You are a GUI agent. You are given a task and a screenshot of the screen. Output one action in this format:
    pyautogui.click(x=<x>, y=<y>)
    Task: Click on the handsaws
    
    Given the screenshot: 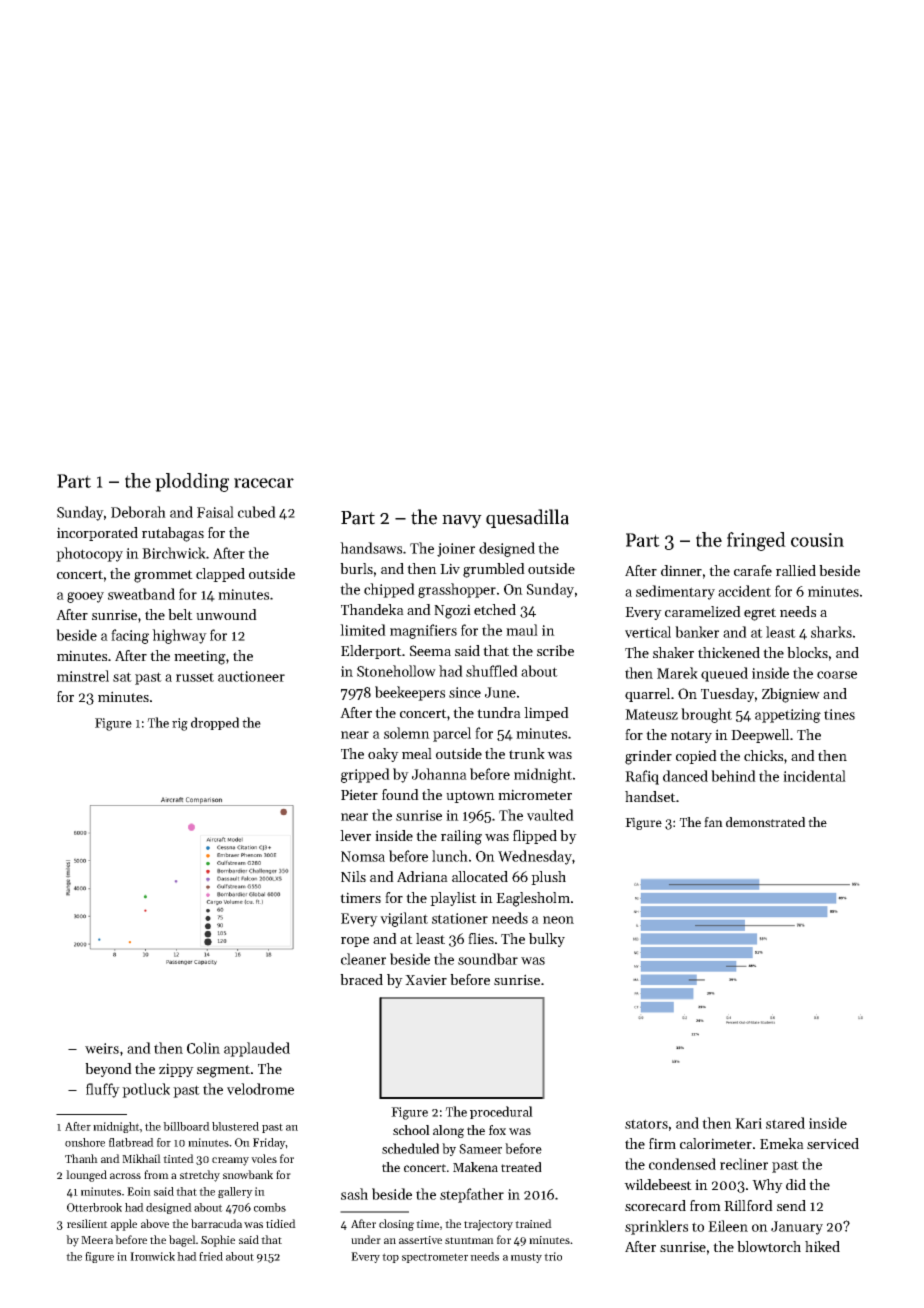 What is the action you would take?
    pyautogui.click(x=371, y=548)
